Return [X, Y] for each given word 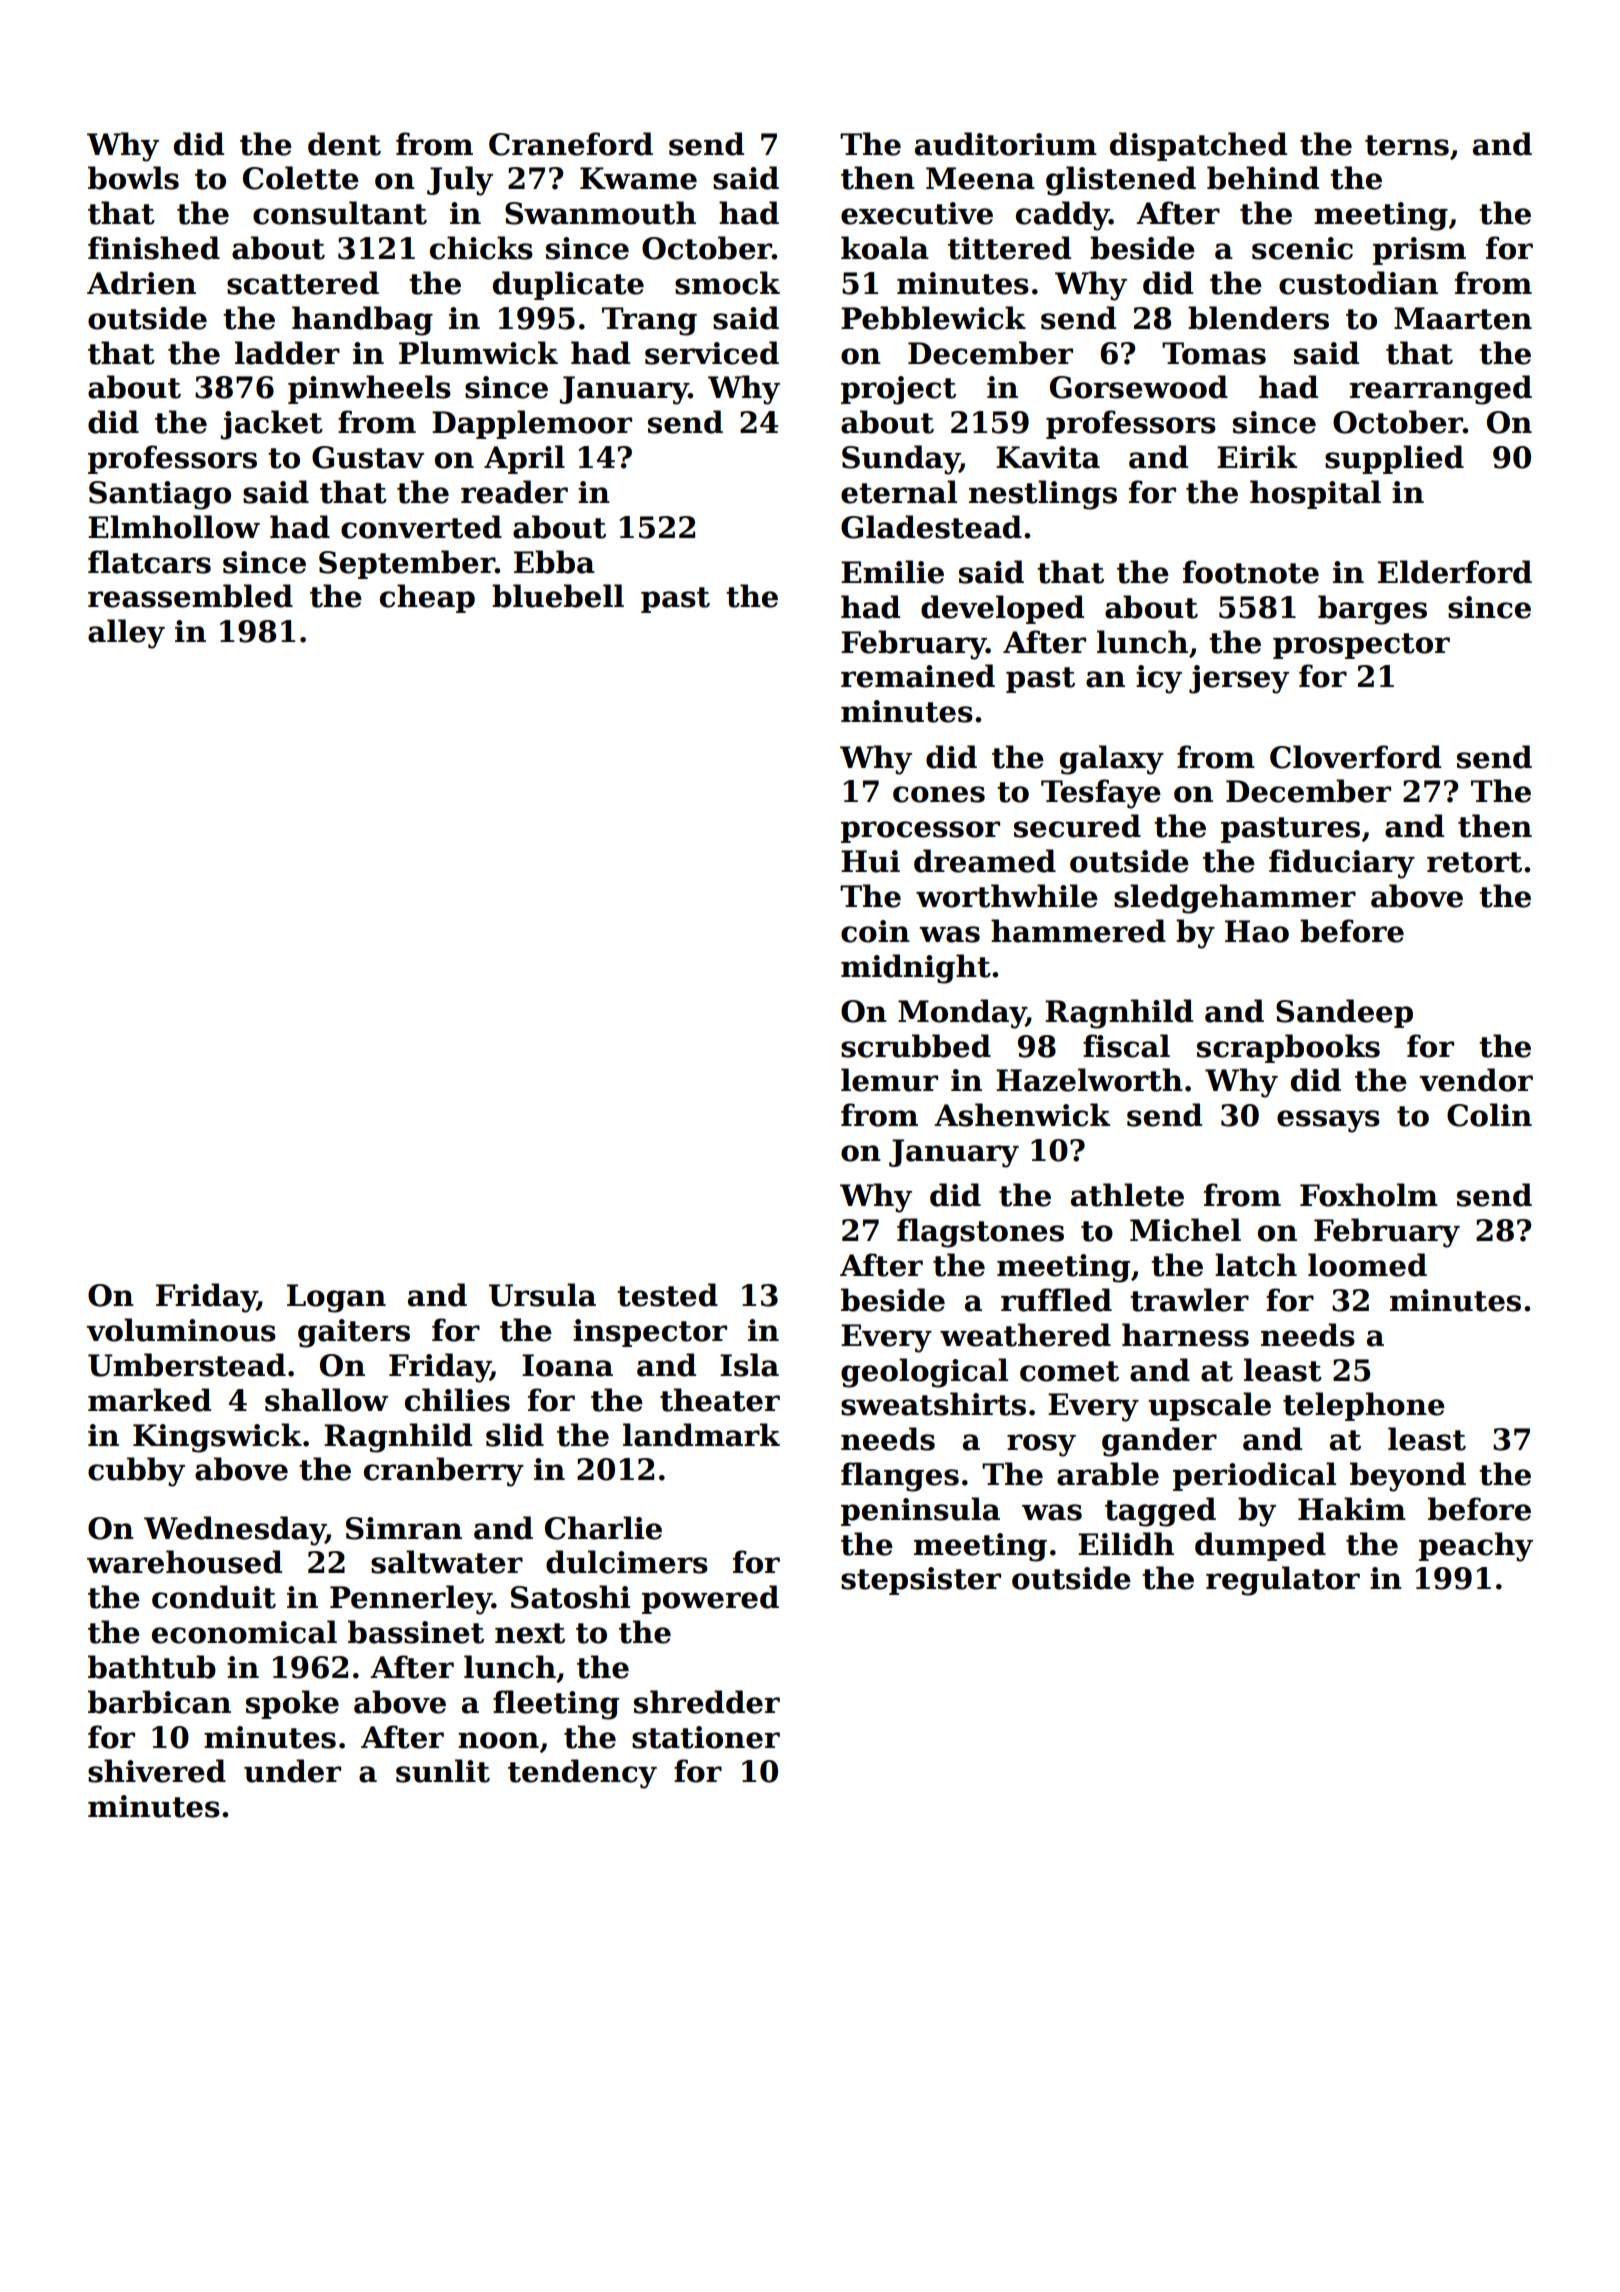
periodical [1254, 1476]
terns [1407, 145]
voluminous [181, 1330]
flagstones [980, 1233]
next [530, 1633]
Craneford [571, 144]
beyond [1408, 1477]
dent [344, 144]
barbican [159, 1702]
